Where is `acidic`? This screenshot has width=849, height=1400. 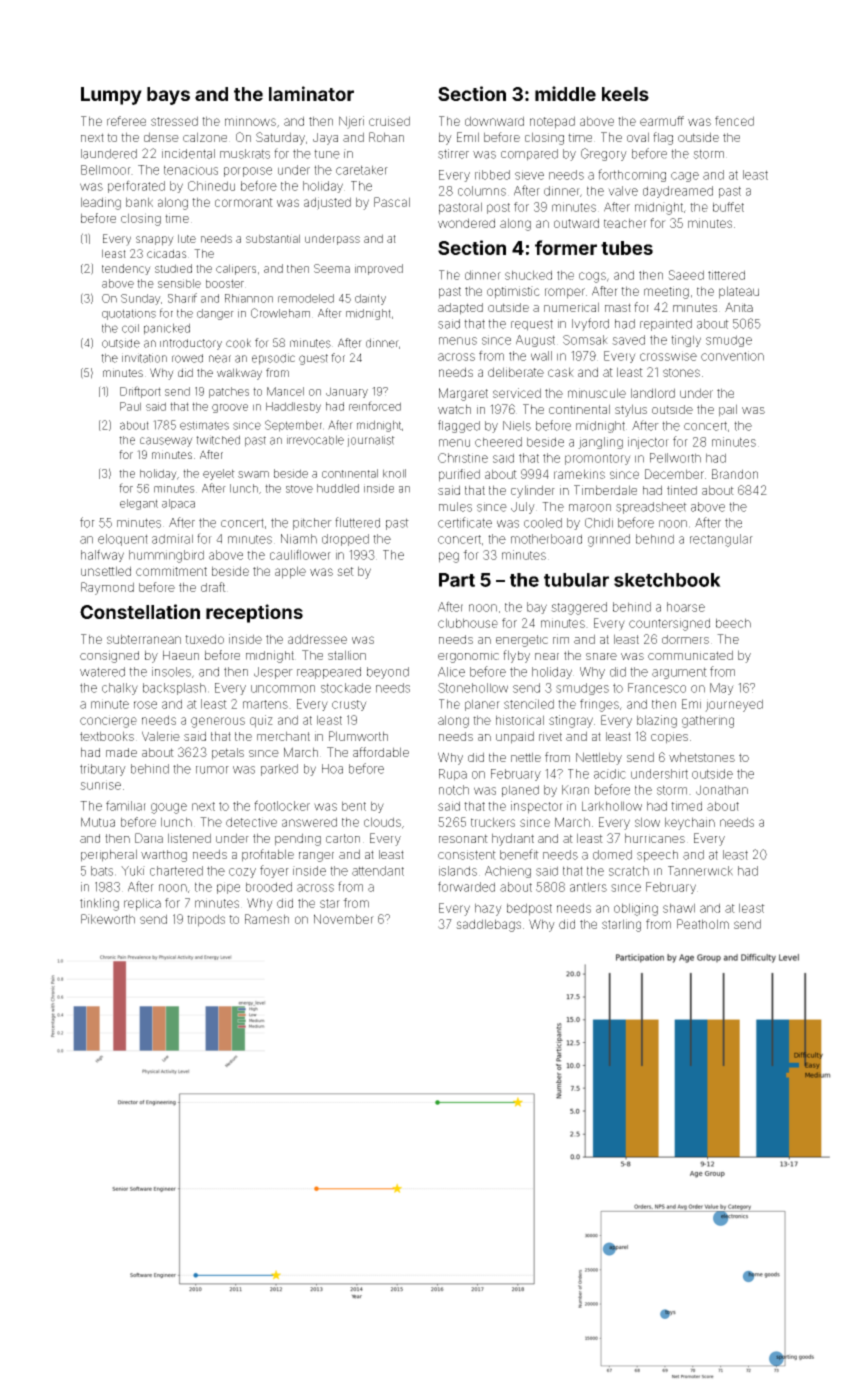 acidic is located at coordinates (610, 774).
